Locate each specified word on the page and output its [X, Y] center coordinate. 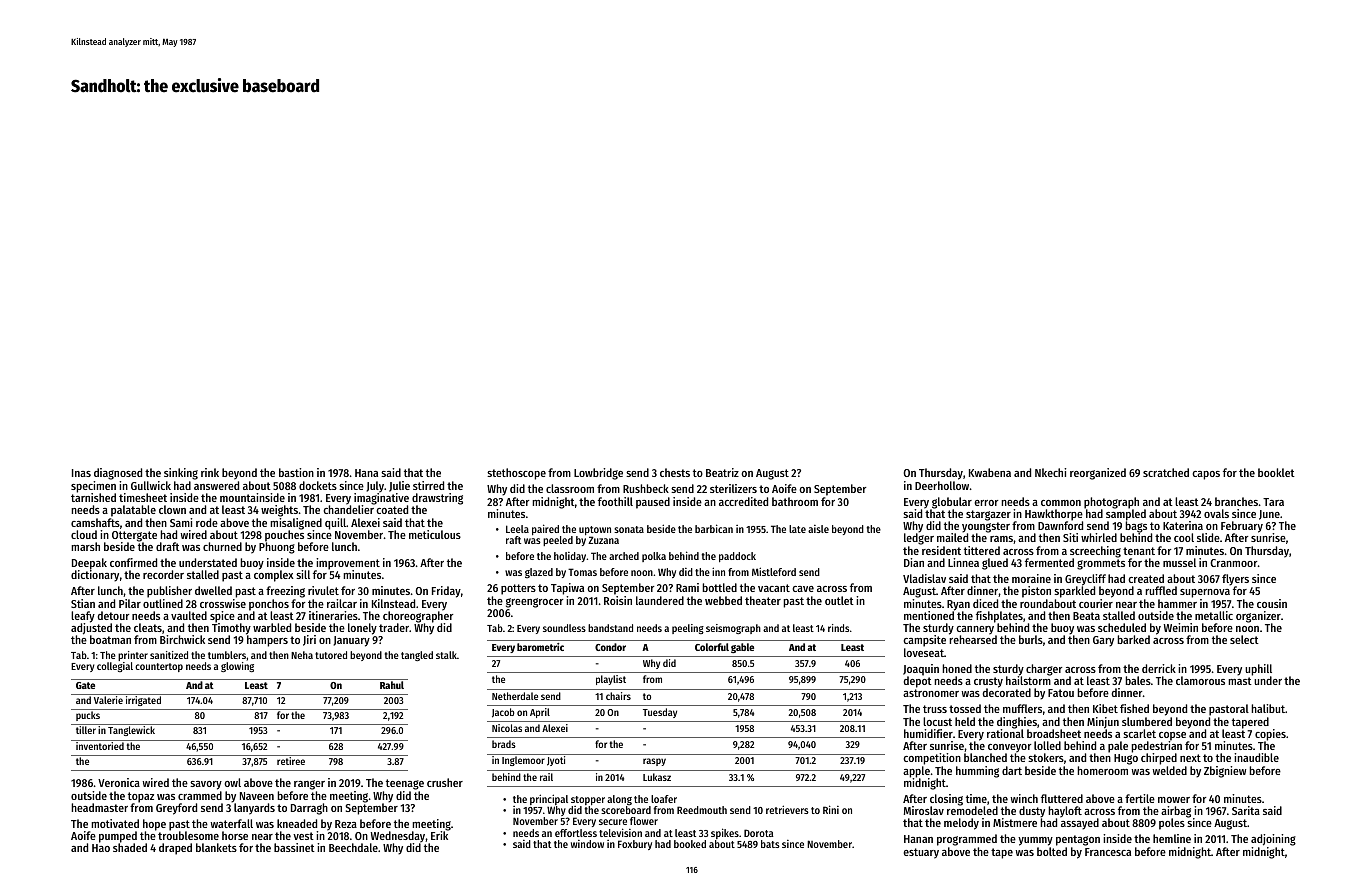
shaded [130, 848]
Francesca [1108, 852]
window [587, 844]
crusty [988, 683]
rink [210, 472]
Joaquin [921, 670]
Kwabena [990, 472]
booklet [1276, 472]
